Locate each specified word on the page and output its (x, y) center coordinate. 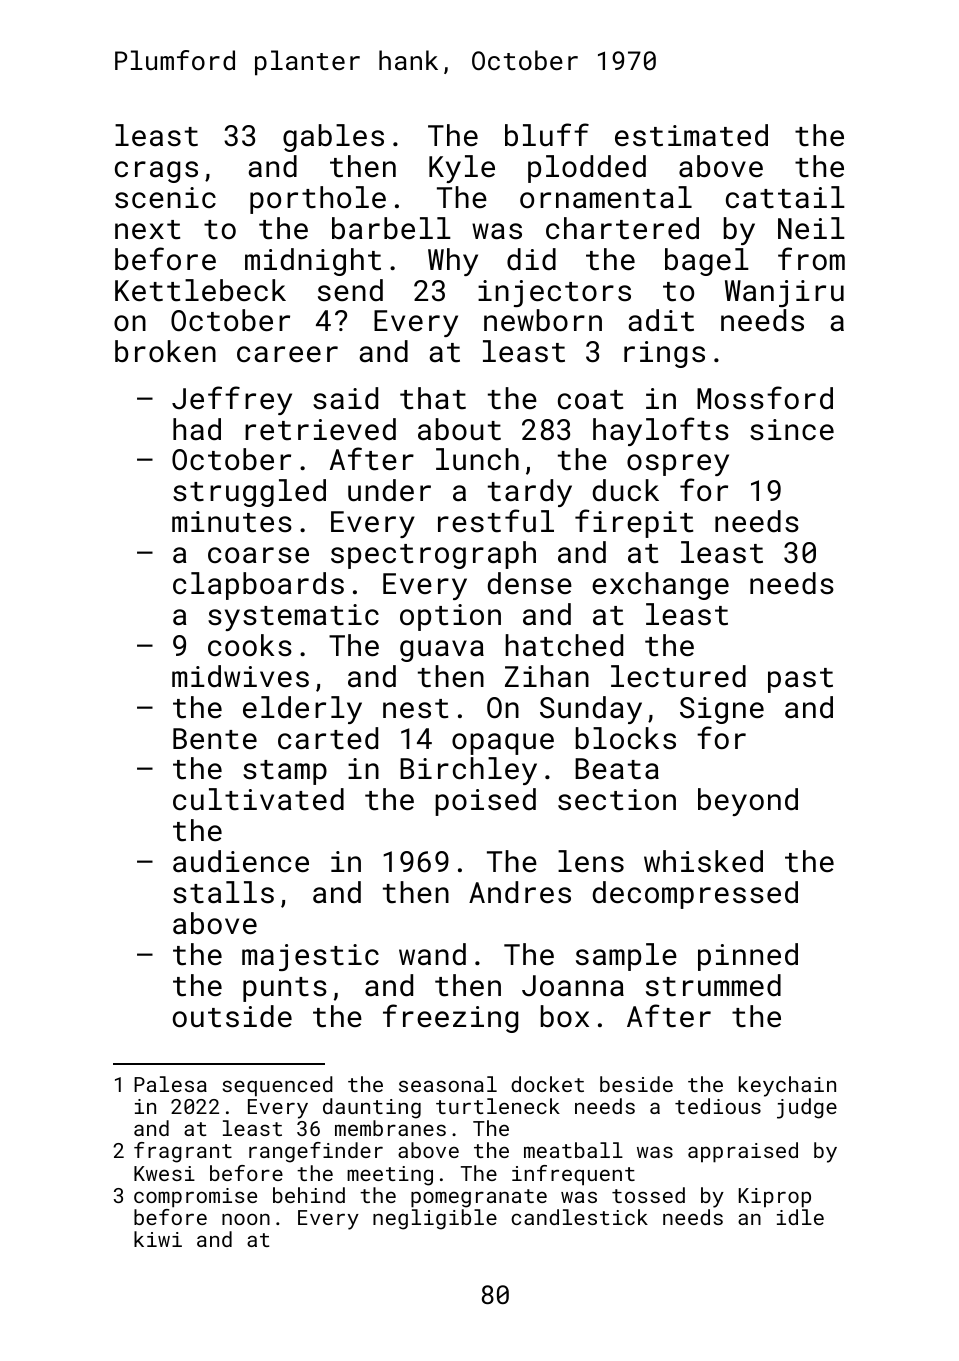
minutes (232, 522)
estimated (691, 135)
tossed (648, 1195)
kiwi (158, 1239)
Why (453, 262)
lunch (477, 459)
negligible (435, 1219)
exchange (660, 586)
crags (156, 172)
